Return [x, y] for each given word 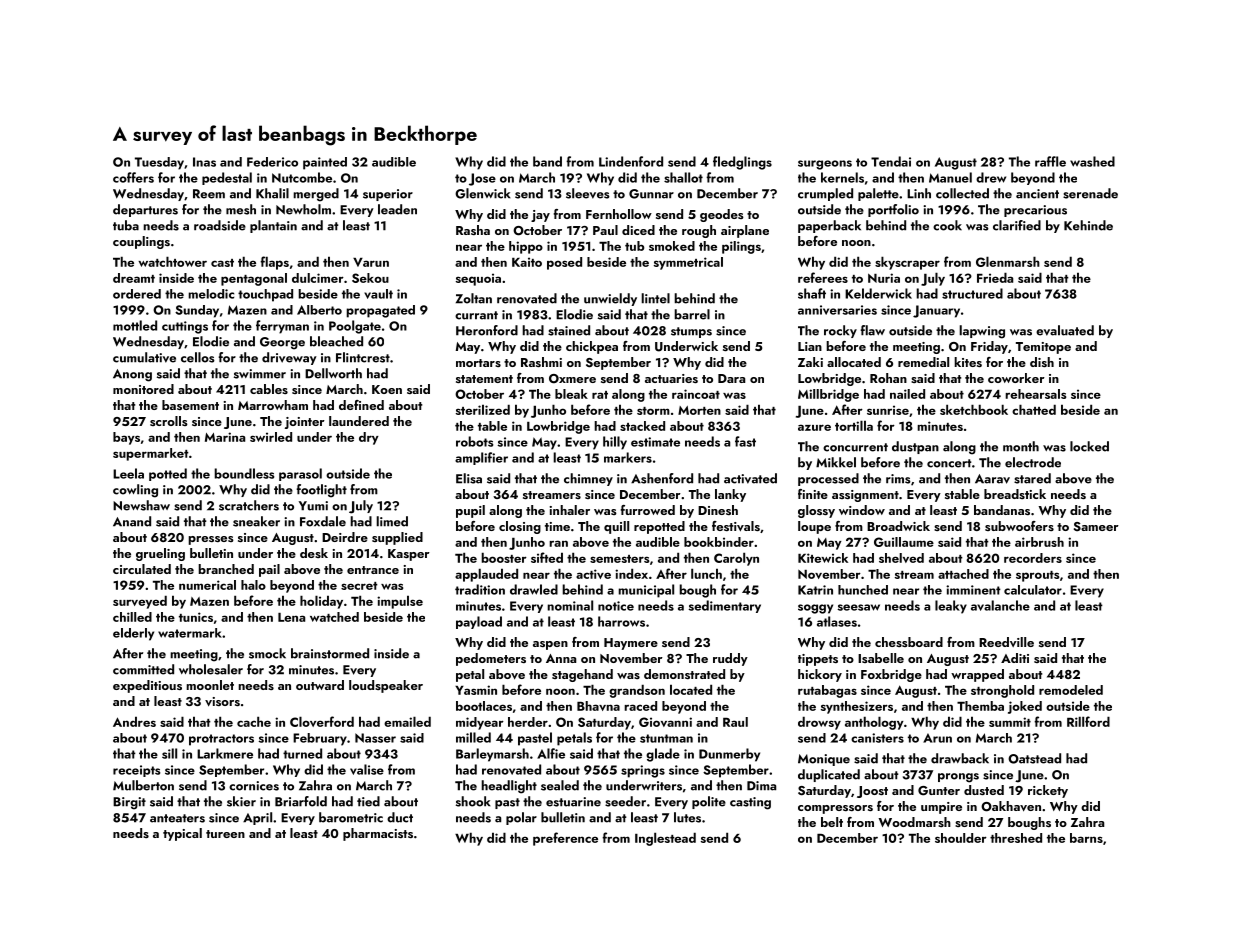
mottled [135, 325]
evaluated [1065, 330]
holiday [321, 602]
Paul [605, 230]
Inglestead [665, 839]
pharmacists [378, 834]
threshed [1016, 838]
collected [962, 193]
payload [479, 622]
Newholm [303, 209]
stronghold [1002, 691]
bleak [571, 394]
